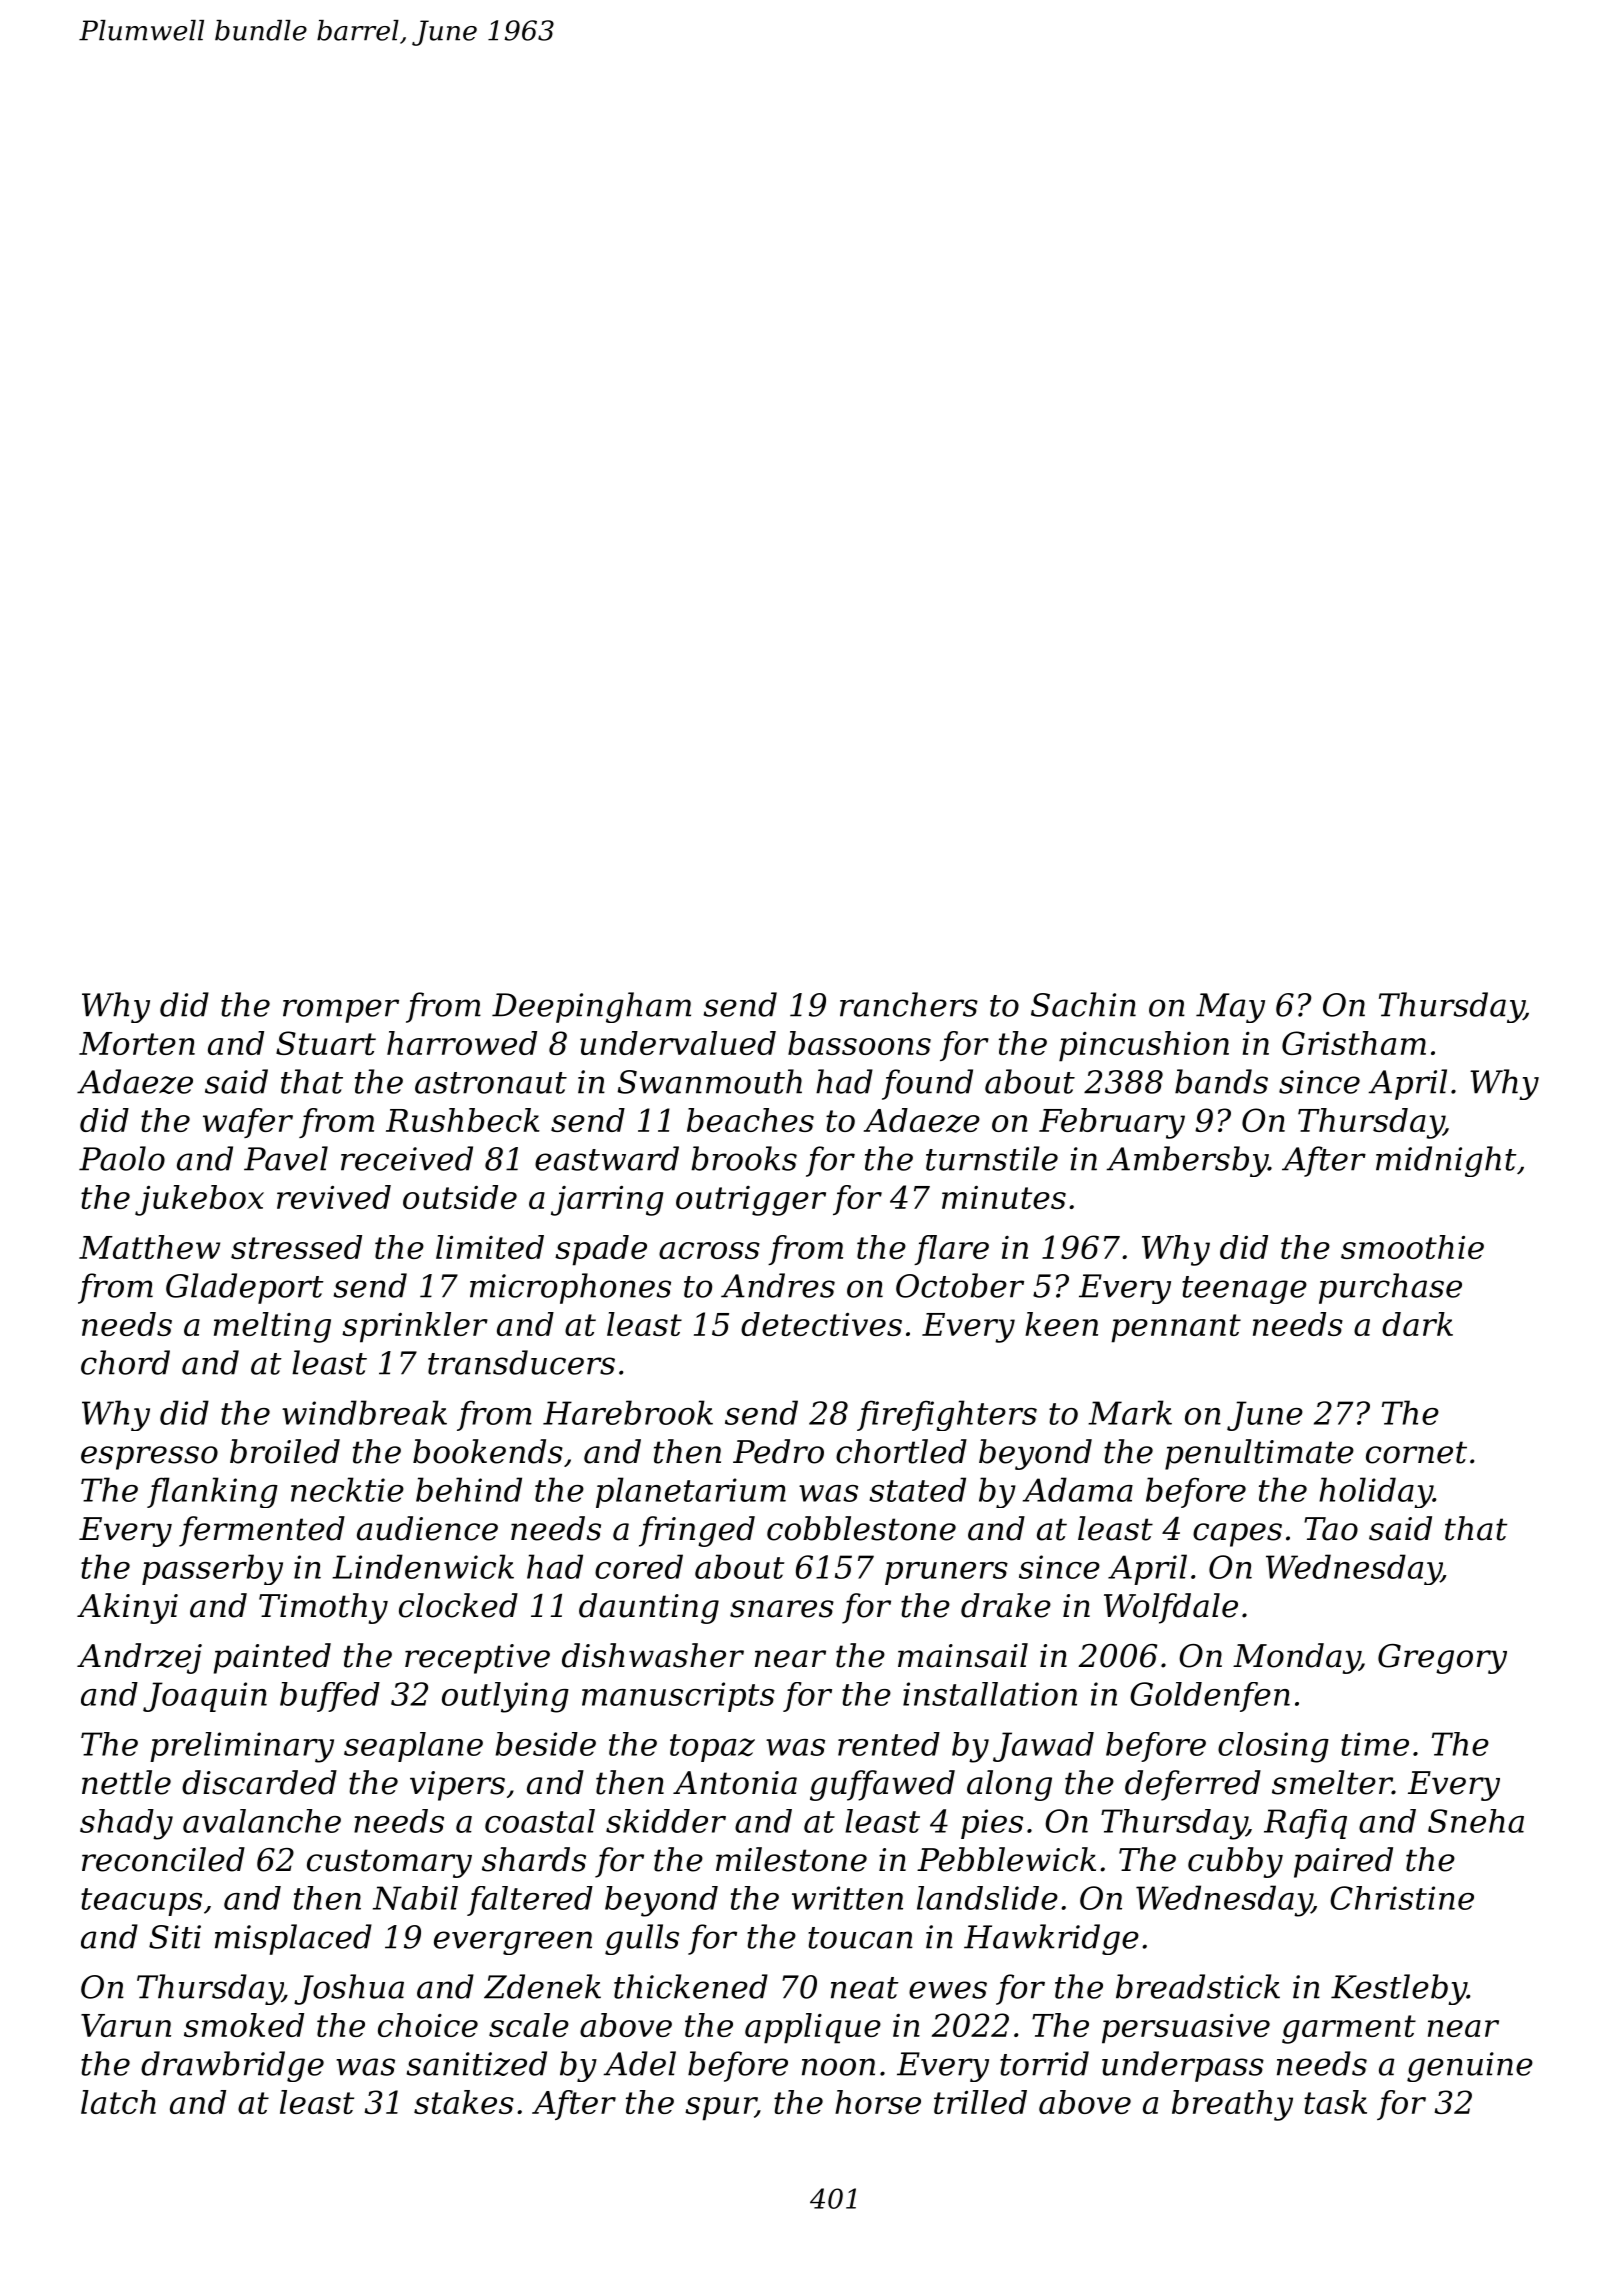  I want to click on cored, so click(639, 1566).
